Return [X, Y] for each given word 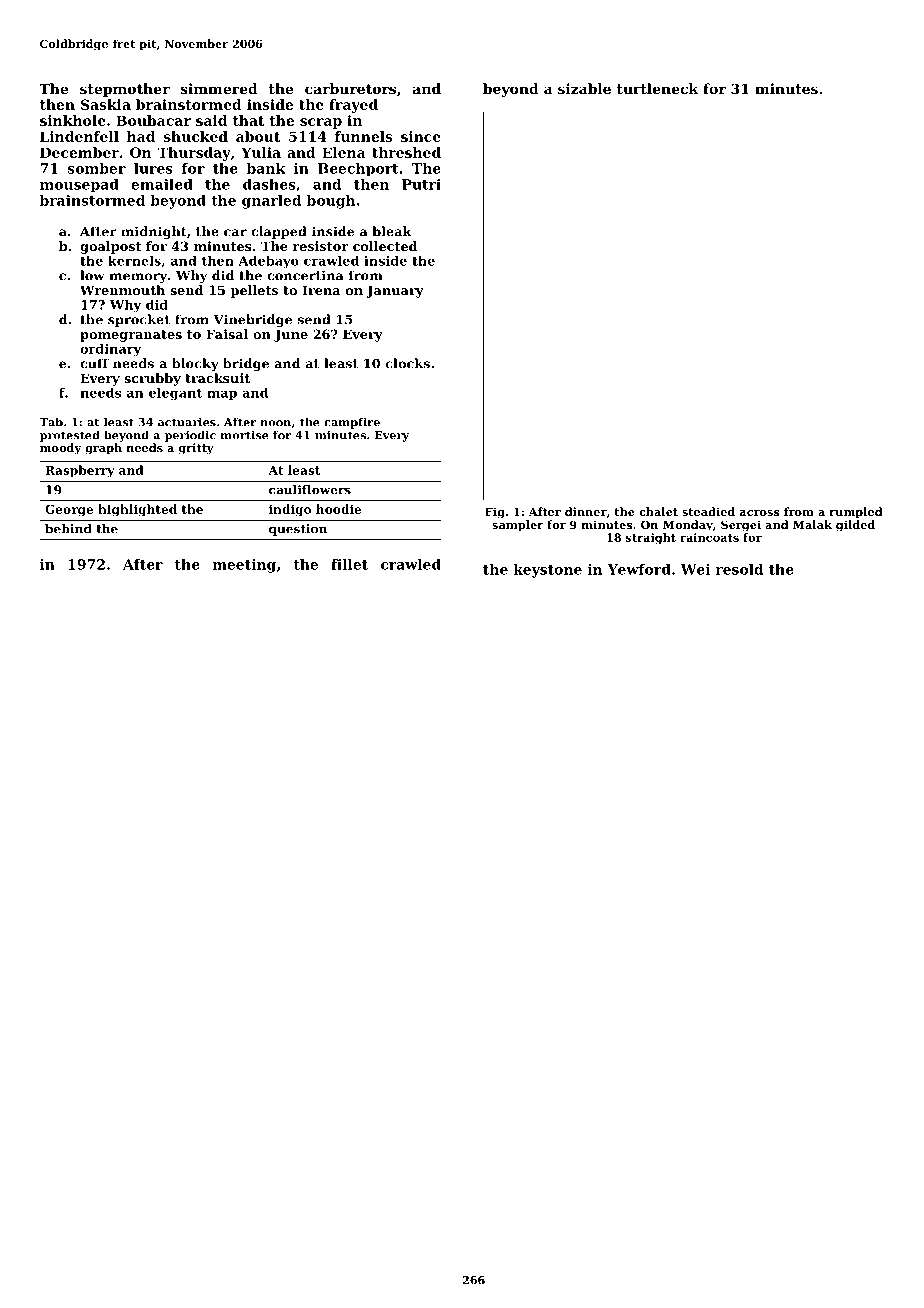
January [395, 291]
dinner [586, 511]
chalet [658, 511]
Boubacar [153, 120]
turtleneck [658, 88]
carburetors [350, 88]
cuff [94, 363]
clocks [408, 363]
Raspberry [80, 471]
